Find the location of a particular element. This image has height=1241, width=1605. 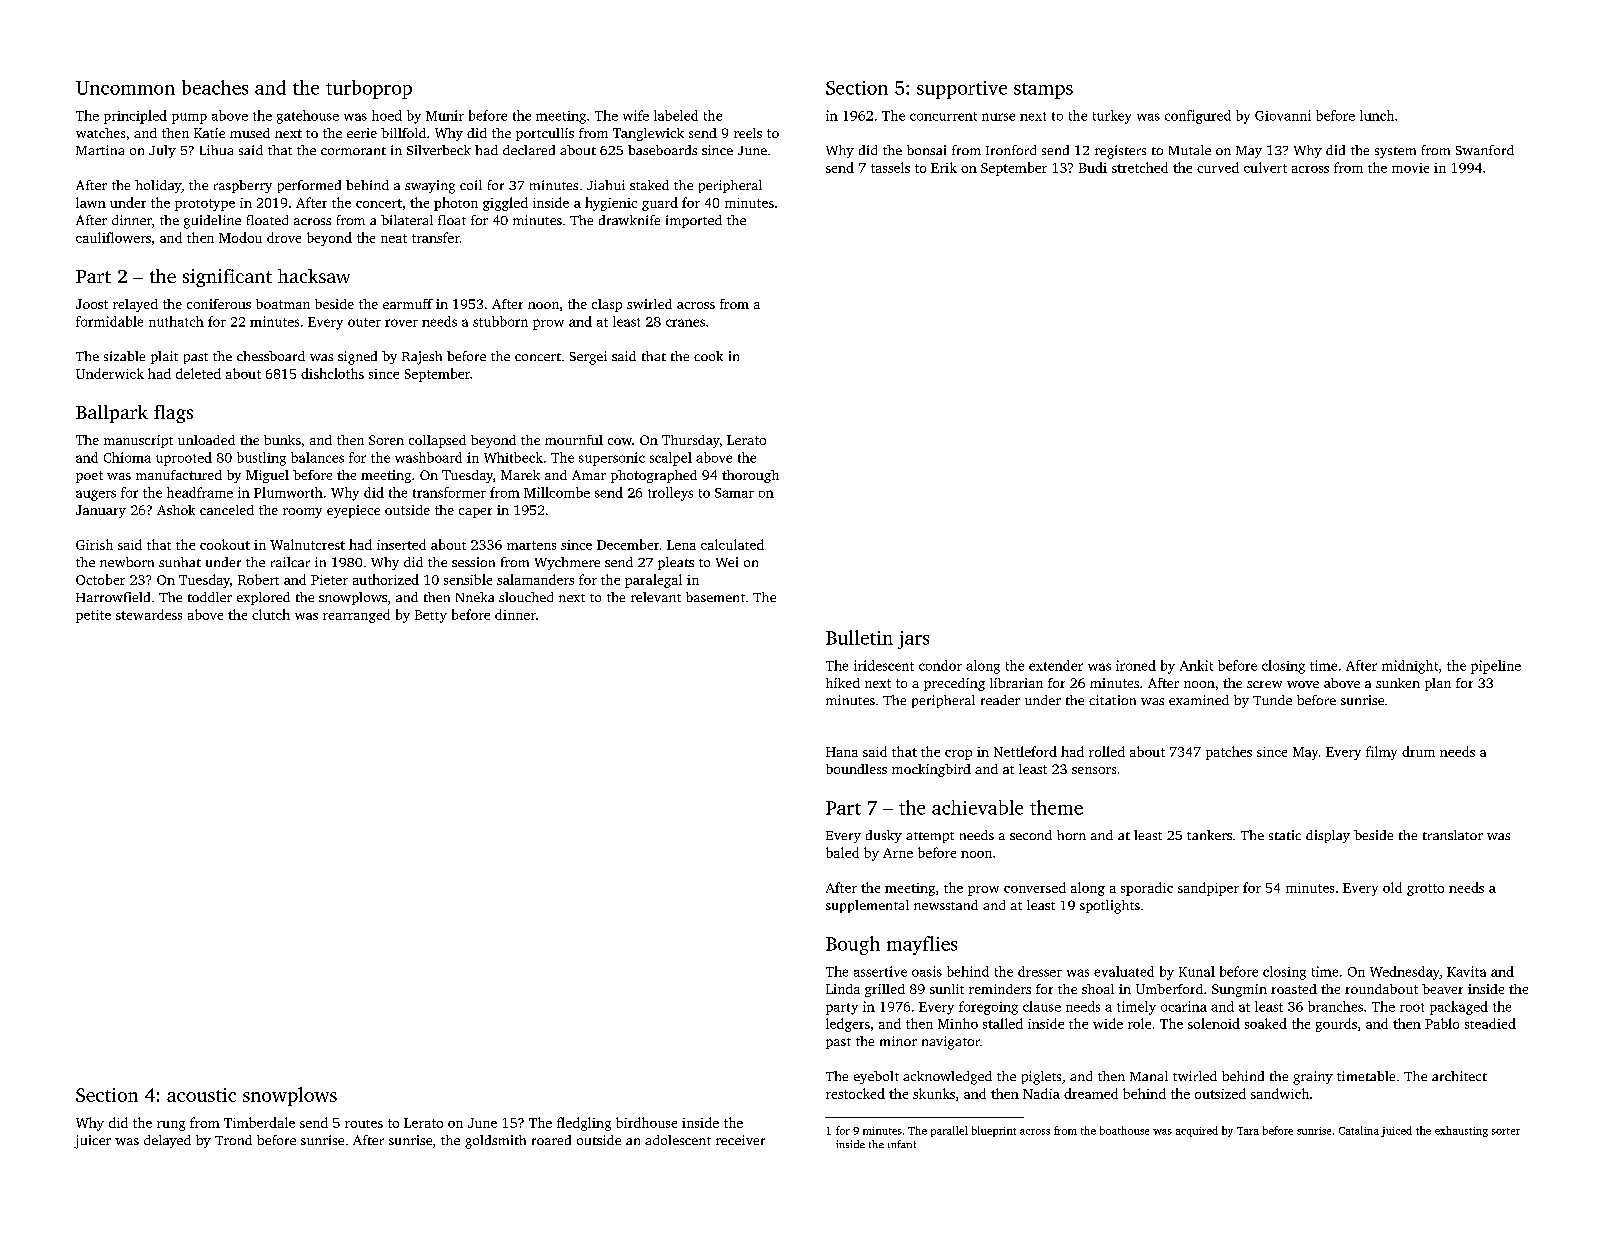

acoustic is located at coordinates (201, 1095).
